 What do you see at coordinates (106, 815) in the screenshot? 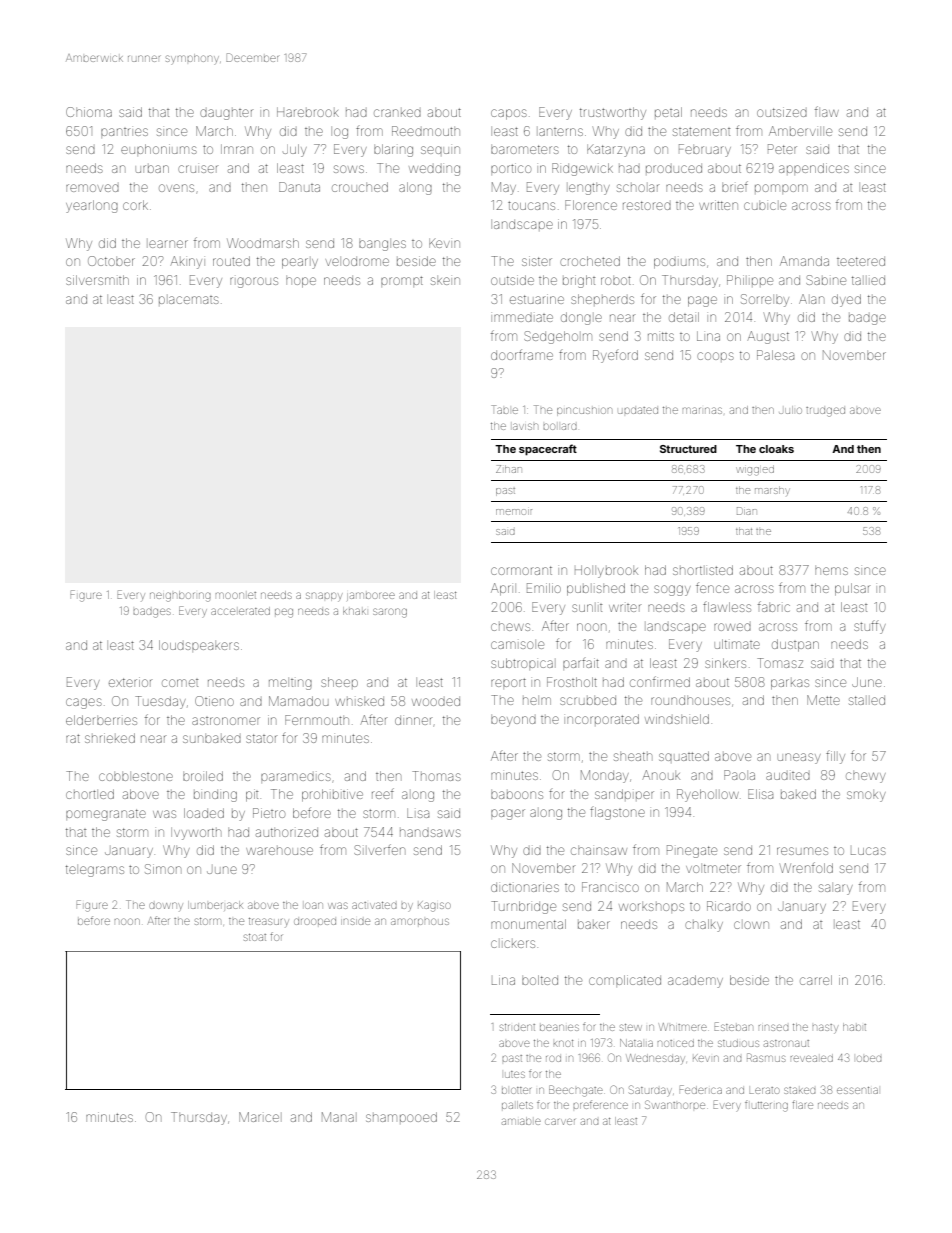
I see `pomegranate` at bounding box center [106, 815].
